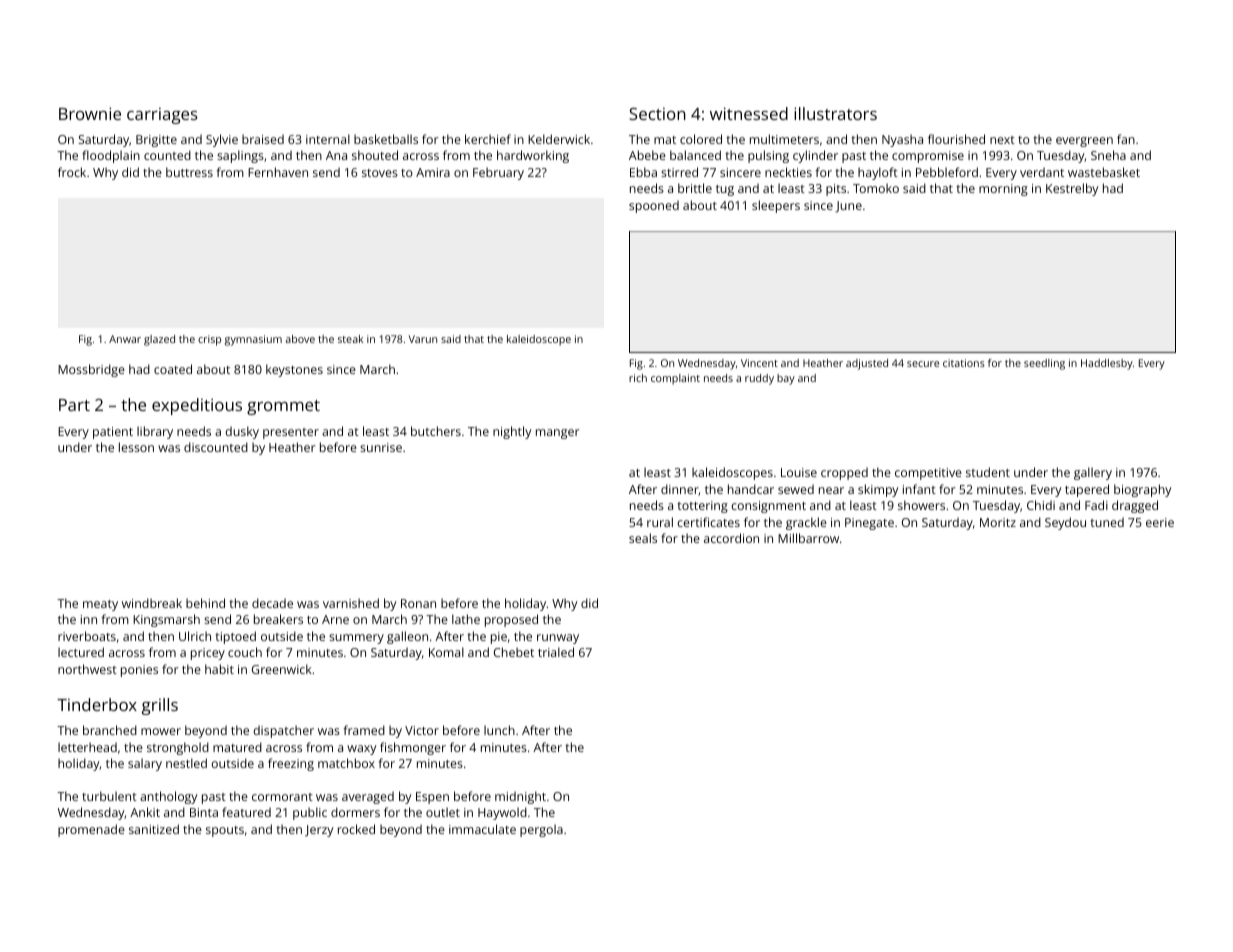 The image size is (1233, 952). What do you see at coordinates (109, 796) in the screenshot?
I see `turbulent` at bounding box center [109, 796].
